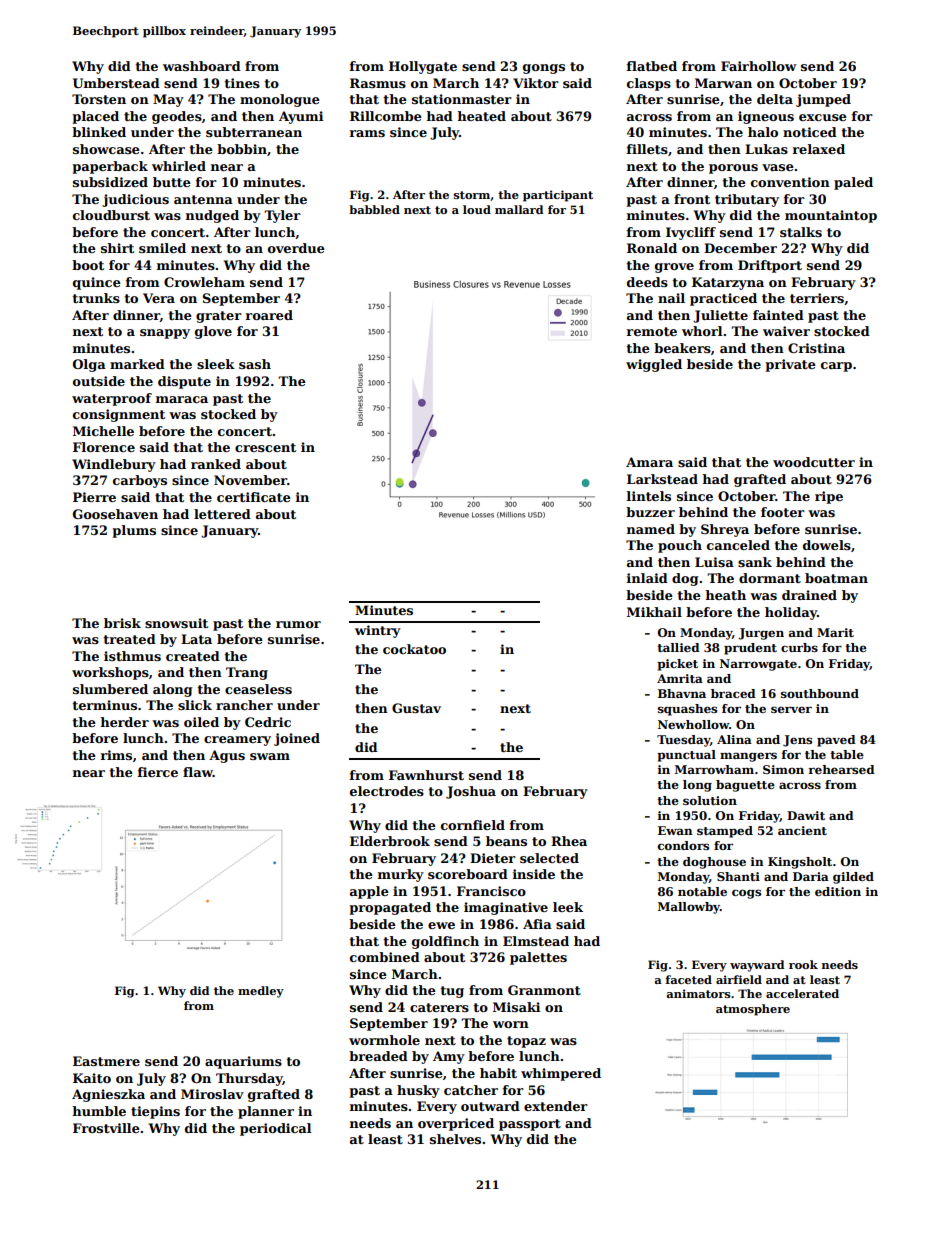  Describe the element at coordinates (746, 894) in the screenshot. I see `cogs` at that location.
